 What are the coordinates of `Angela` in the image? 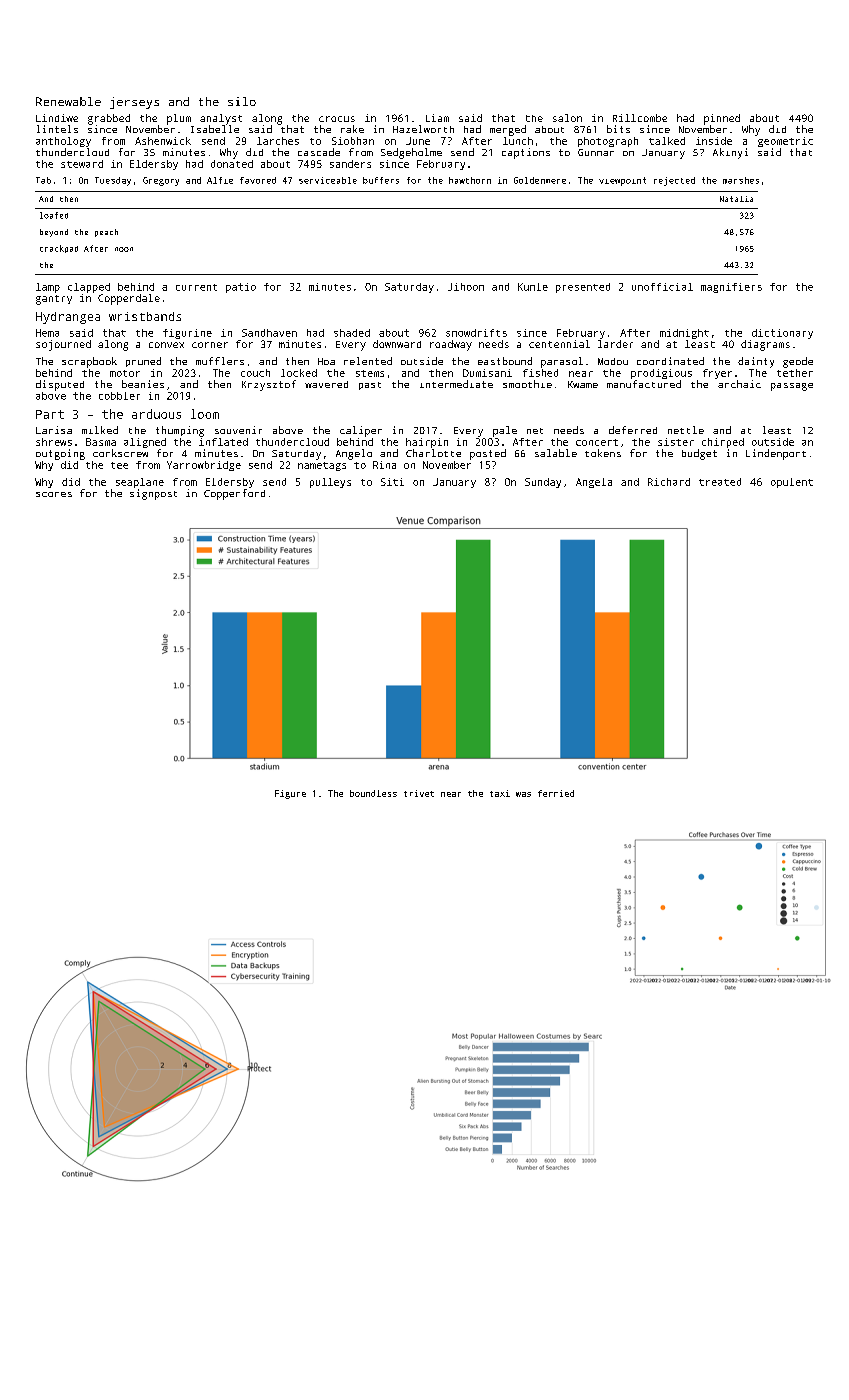 It's located at (594, 483).
